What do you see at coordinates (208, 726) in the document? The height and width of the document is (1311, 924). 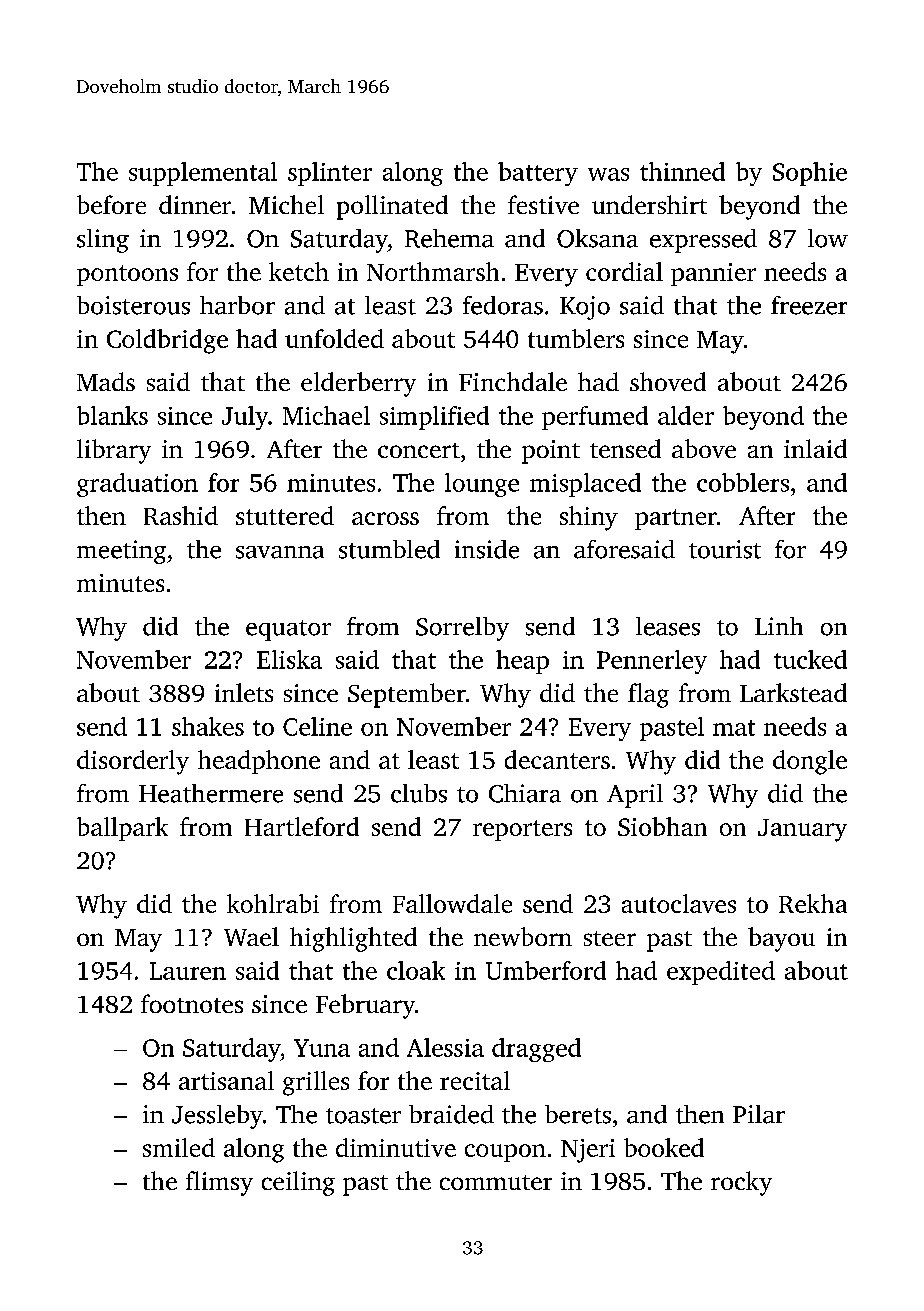 I see `shakes` at bounding box center [208, 726].
